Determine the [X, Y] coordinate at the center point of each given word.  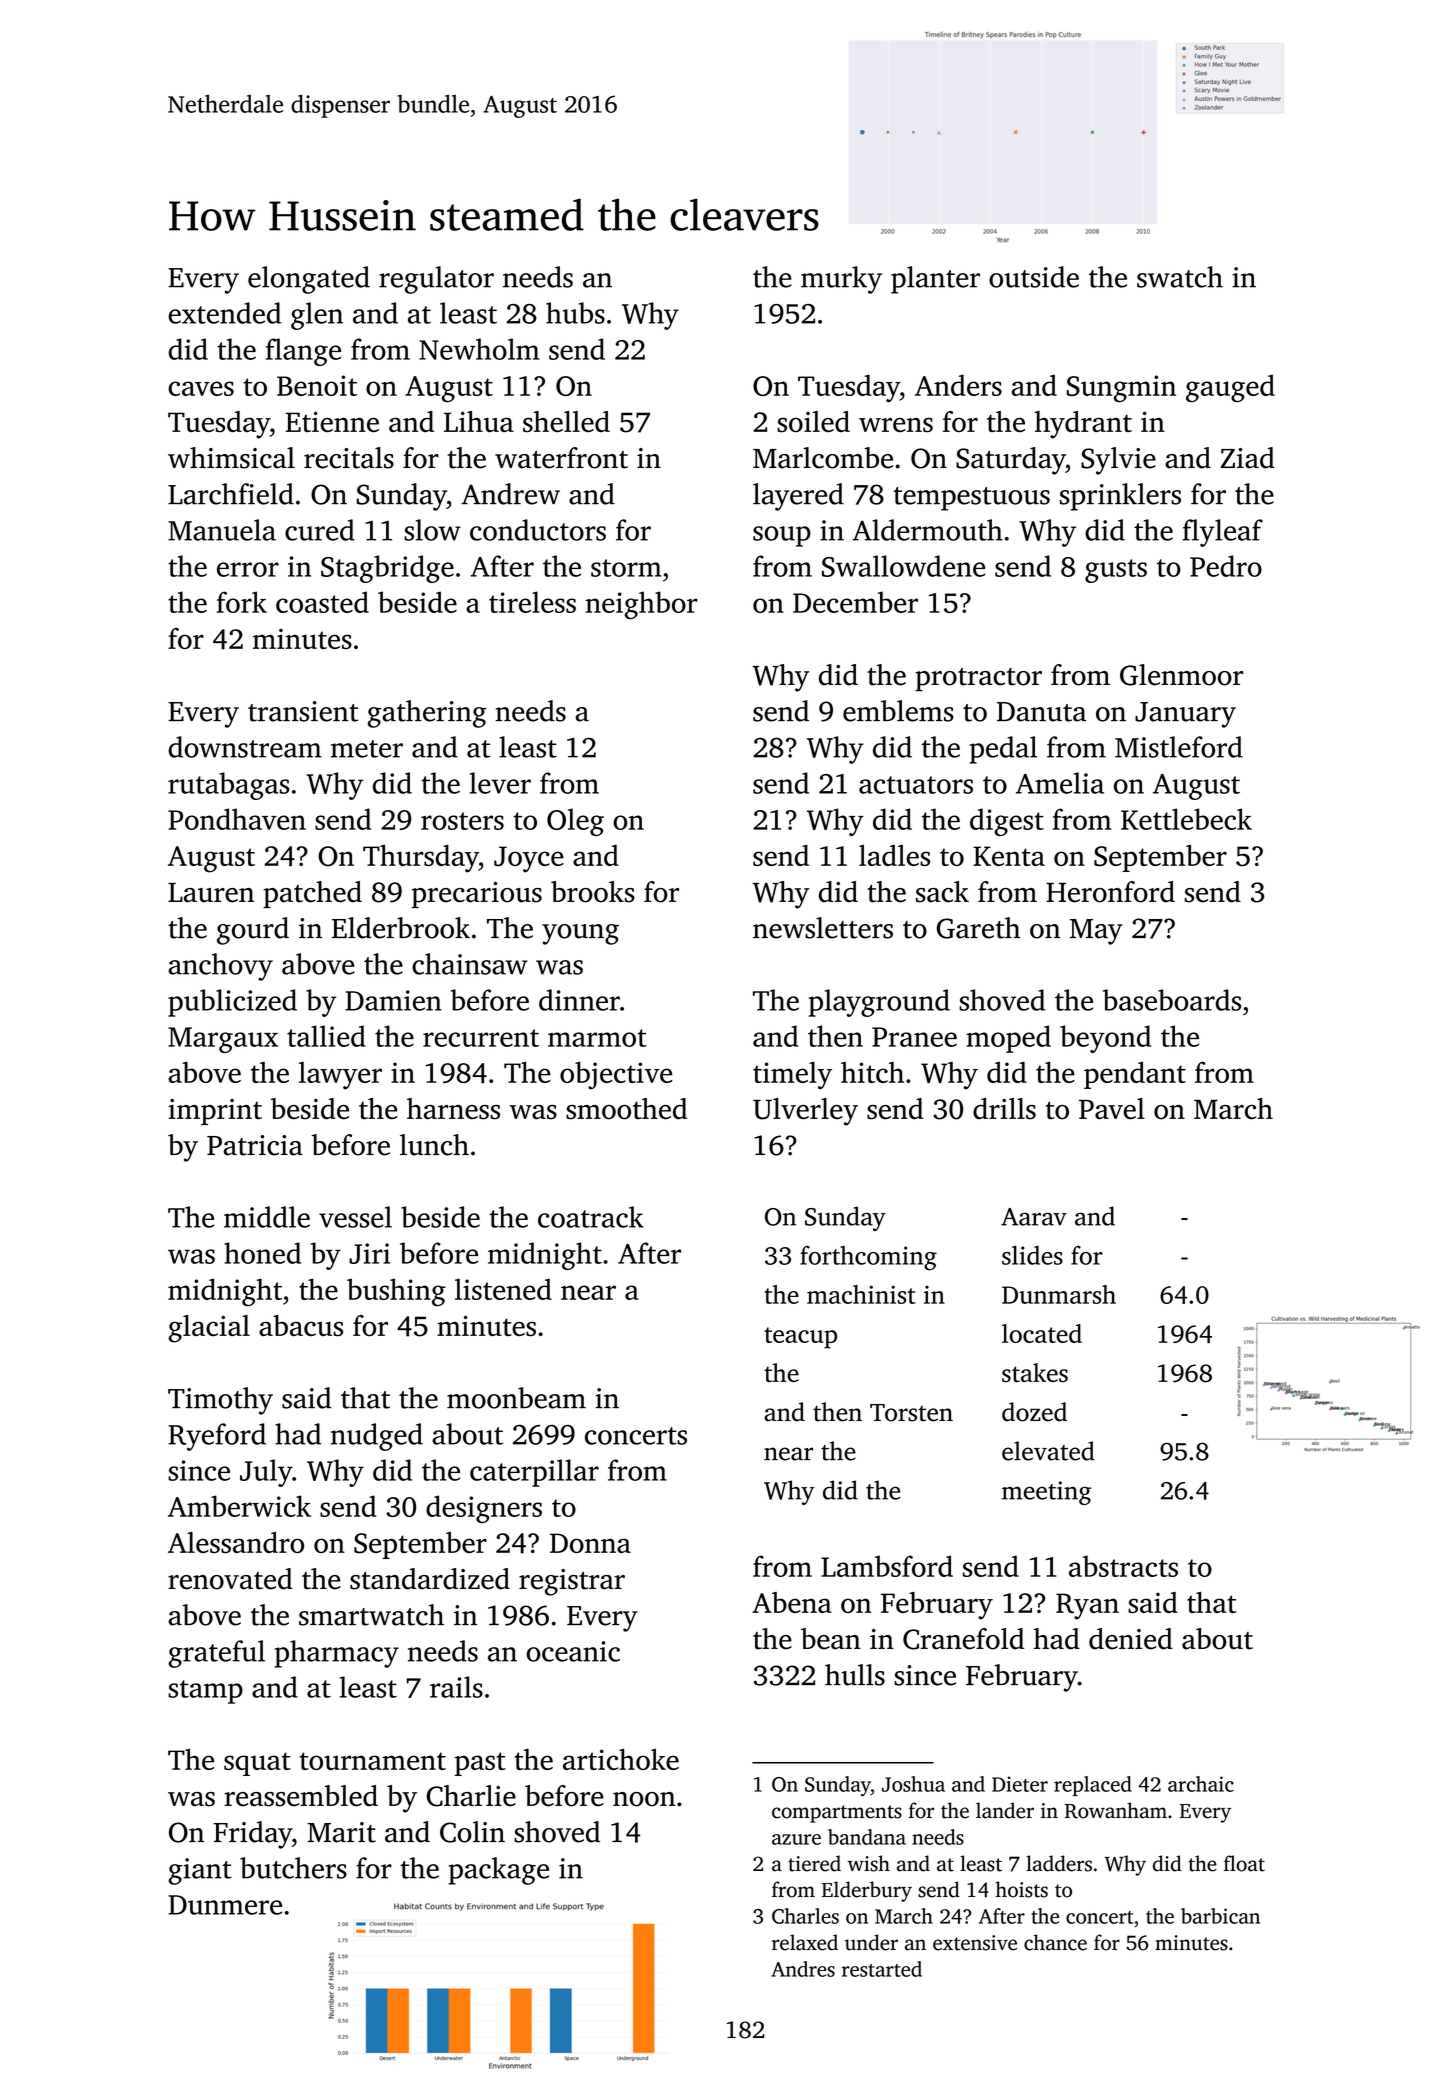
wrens [896, 425]
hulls [855, 1675]
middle [267, 1217]
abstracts [1123, 1566]
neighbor [641, 605]
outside [1034, 277]
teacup [800, 1338]
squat [257, 1764]
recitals [349, 458]
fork [242, 602]
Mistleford [1179, 747]
